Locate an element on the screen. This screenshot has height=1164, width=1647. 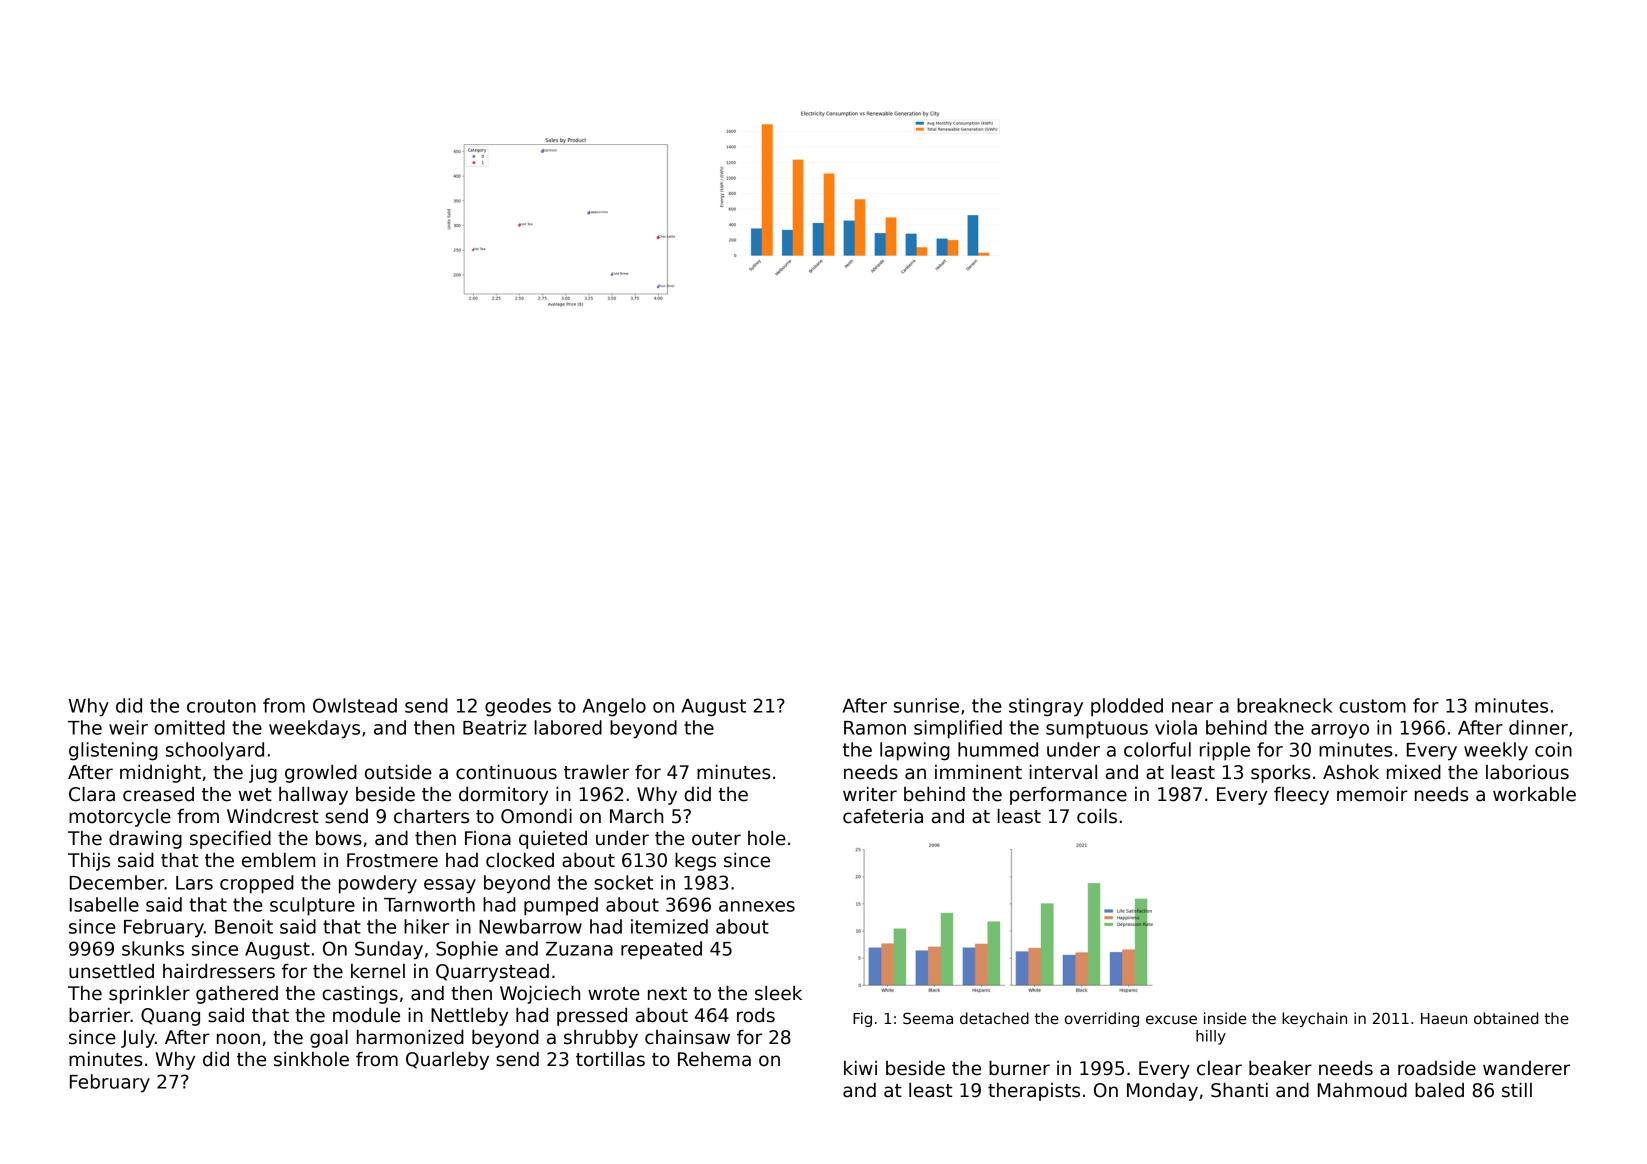
coils is located at coordinates (1097, 816).
